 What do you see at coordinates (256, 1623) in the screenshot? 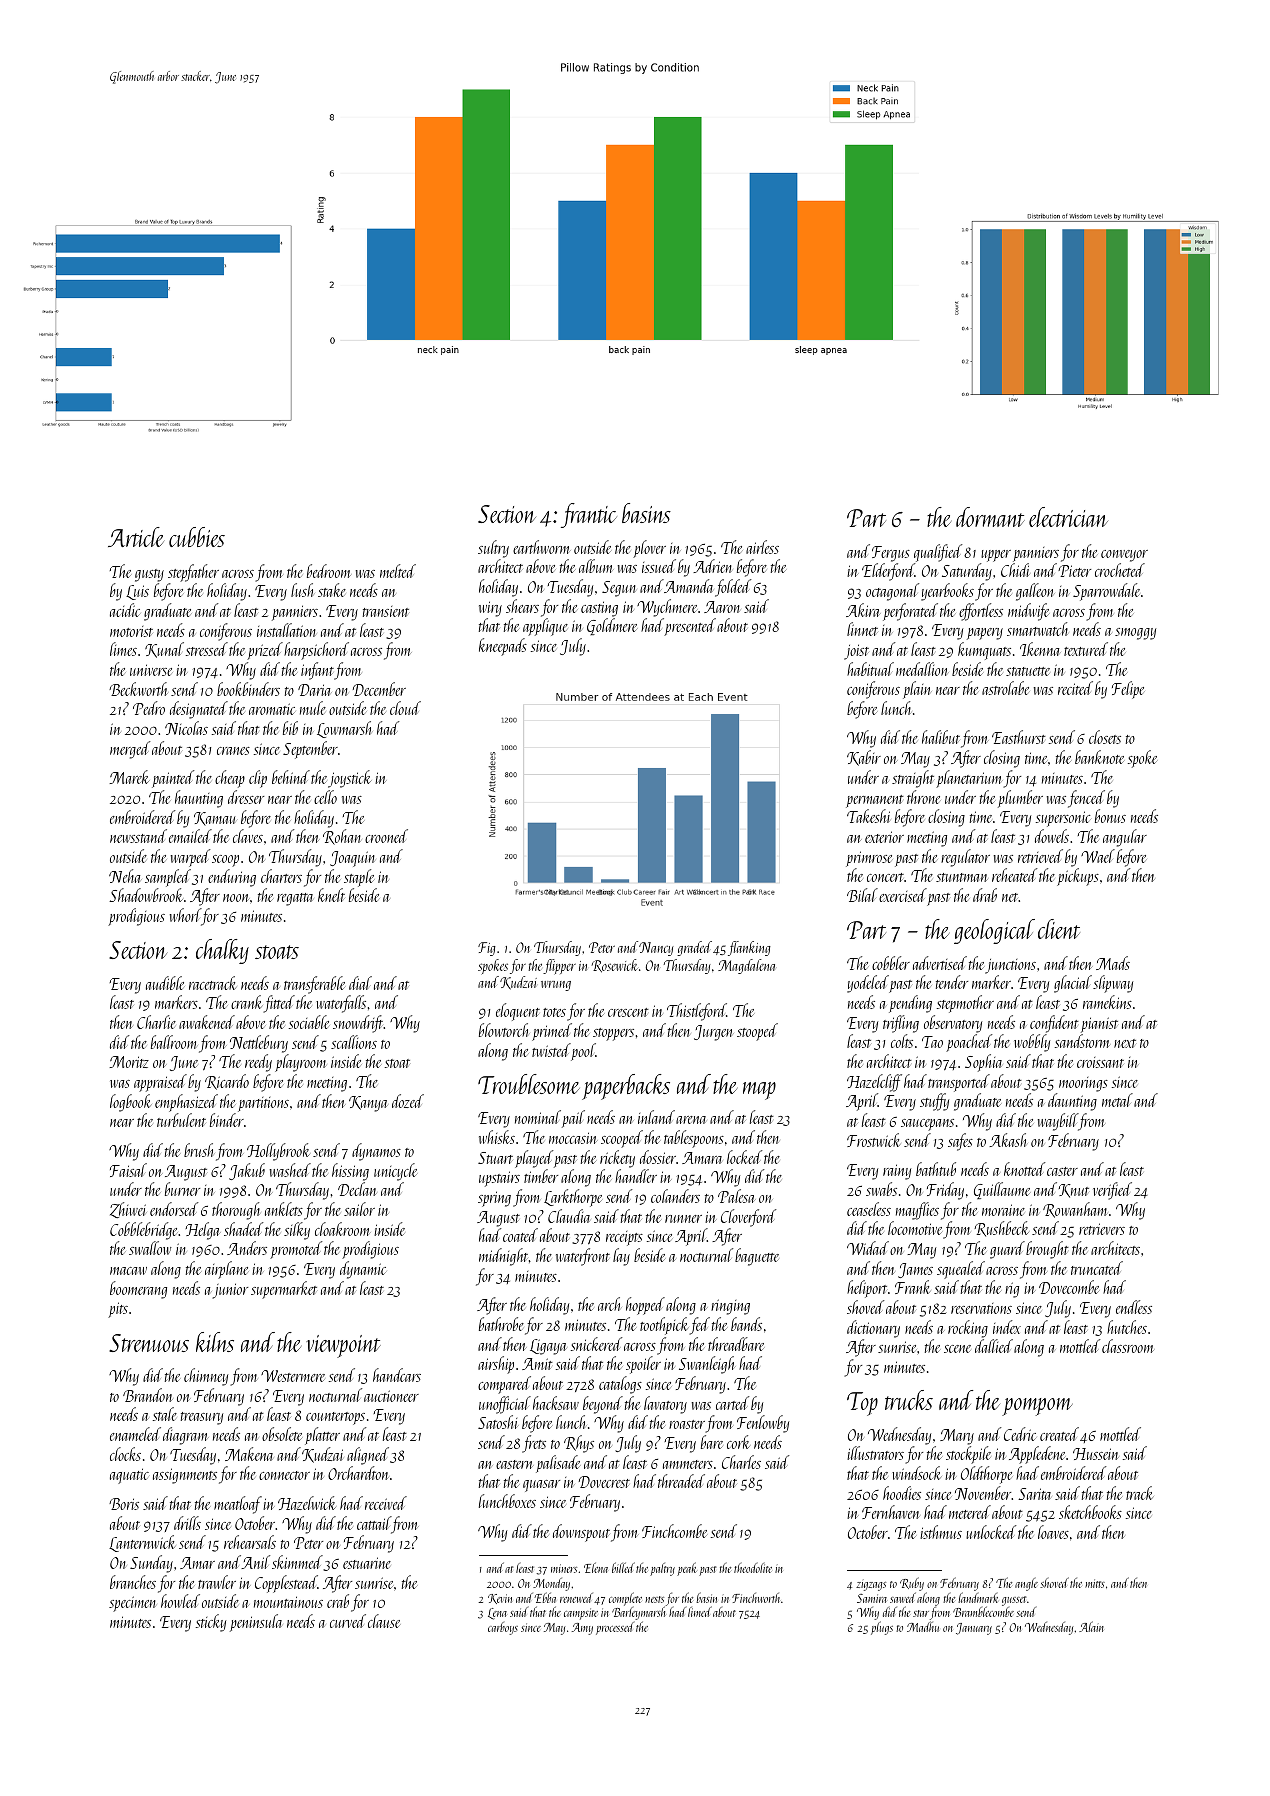
I see `peninsula` at bounding box center [256, 1623].
